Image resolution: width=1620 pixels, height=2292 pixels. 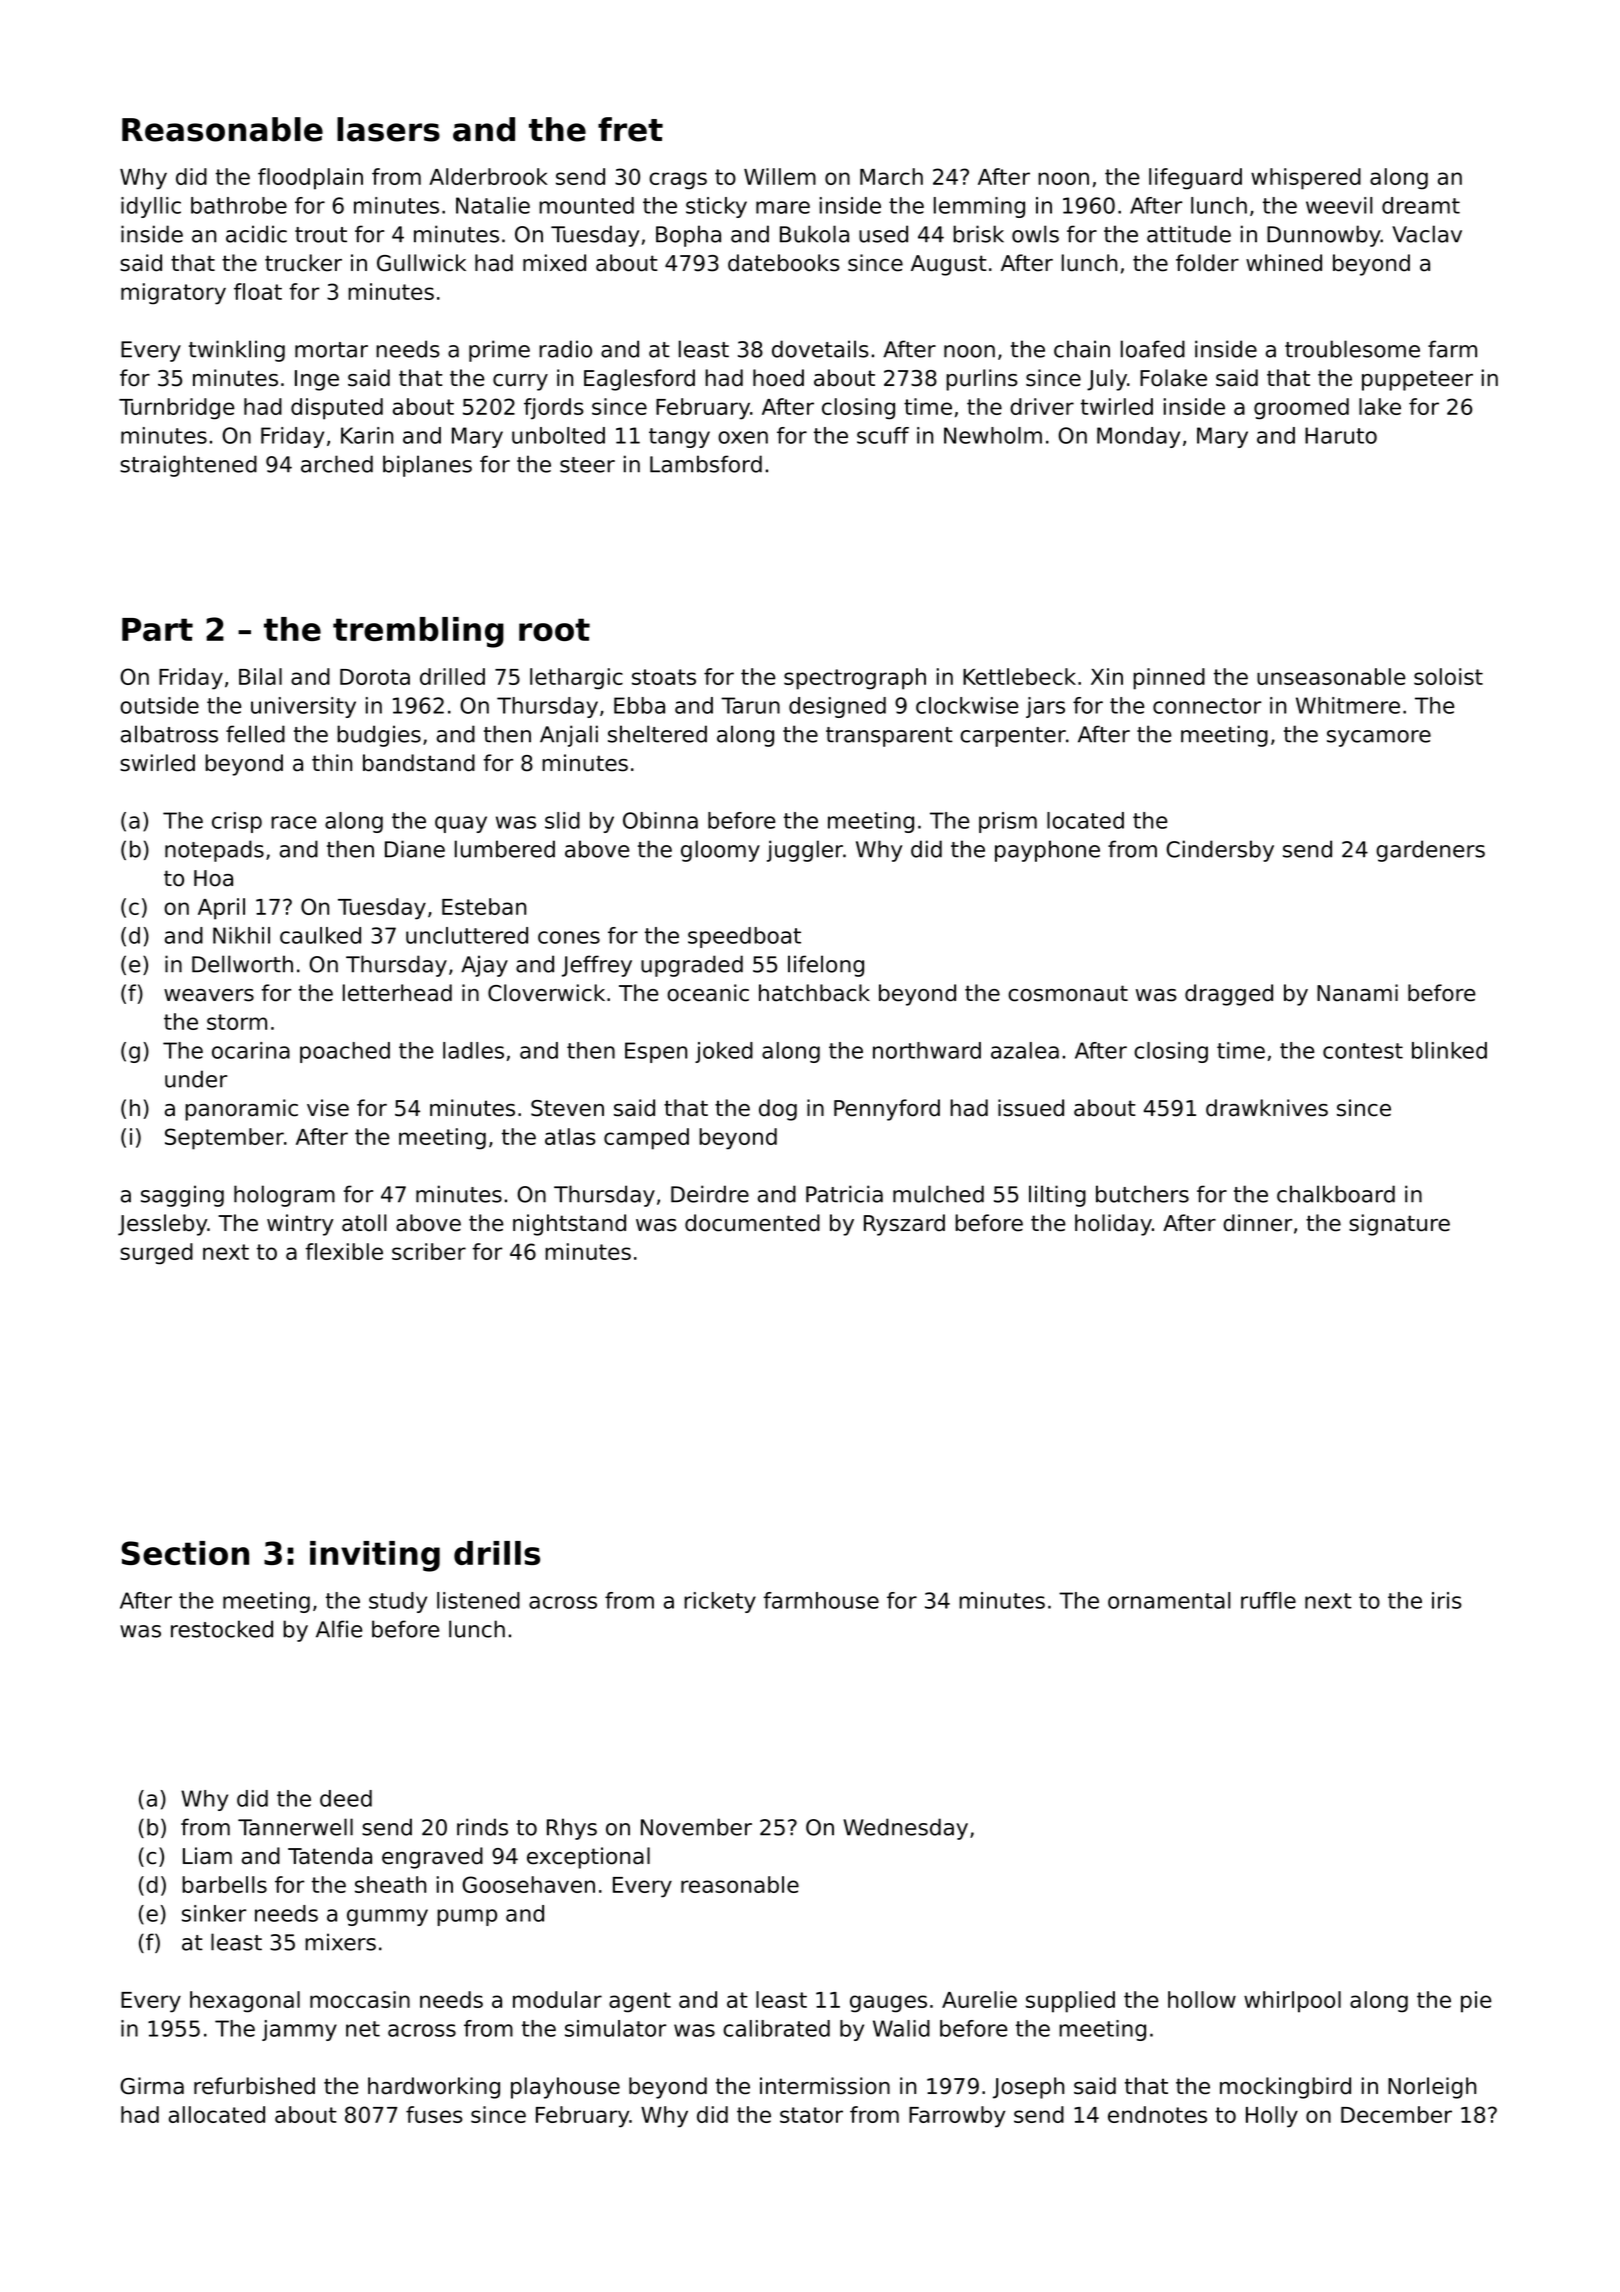 What do you see at coordinates (1306, 179) in the screenshot?
I see `whispered` at bounding box center [1306, 179].
